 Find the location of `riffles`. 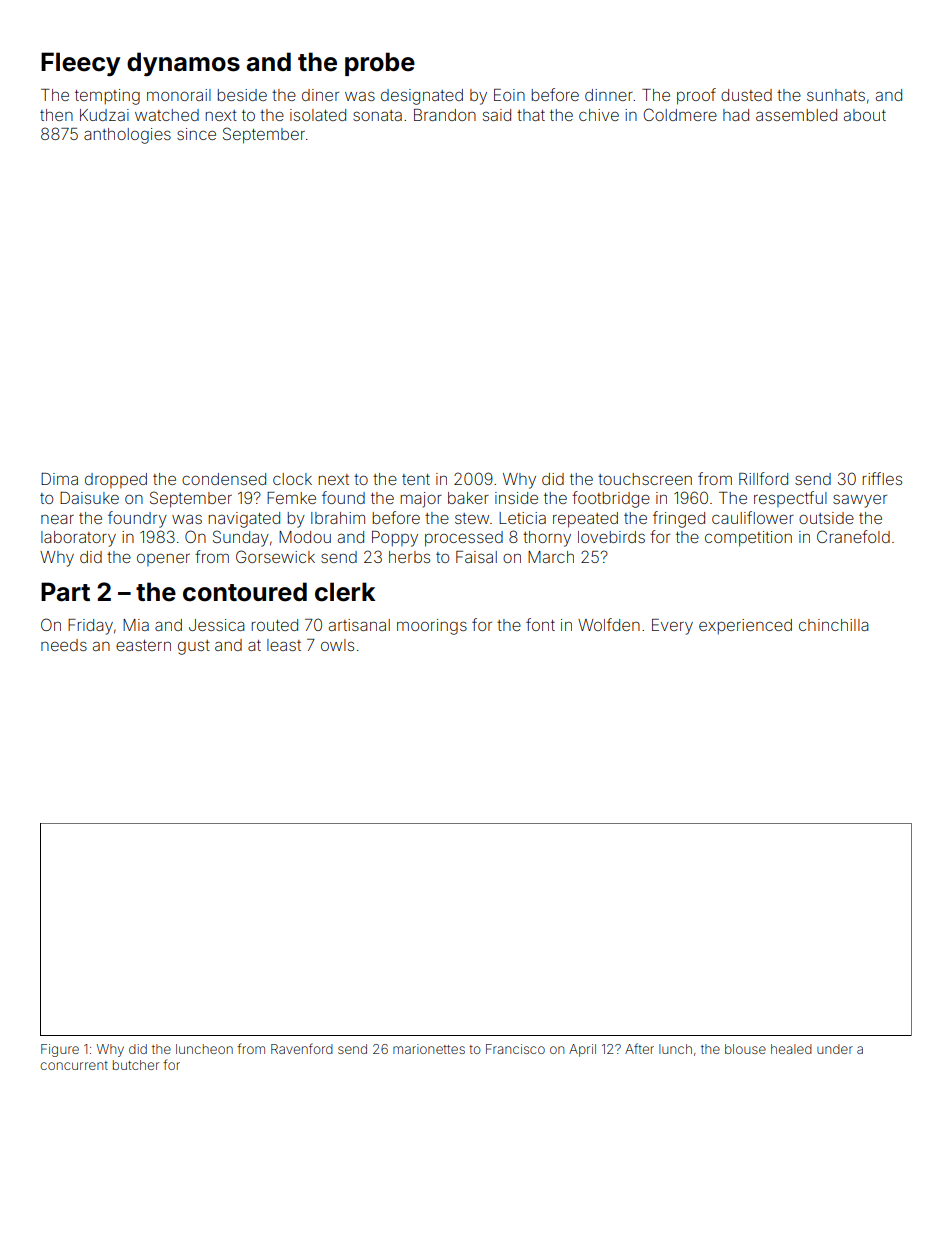

riffles is located at coordinates (882, 478).
